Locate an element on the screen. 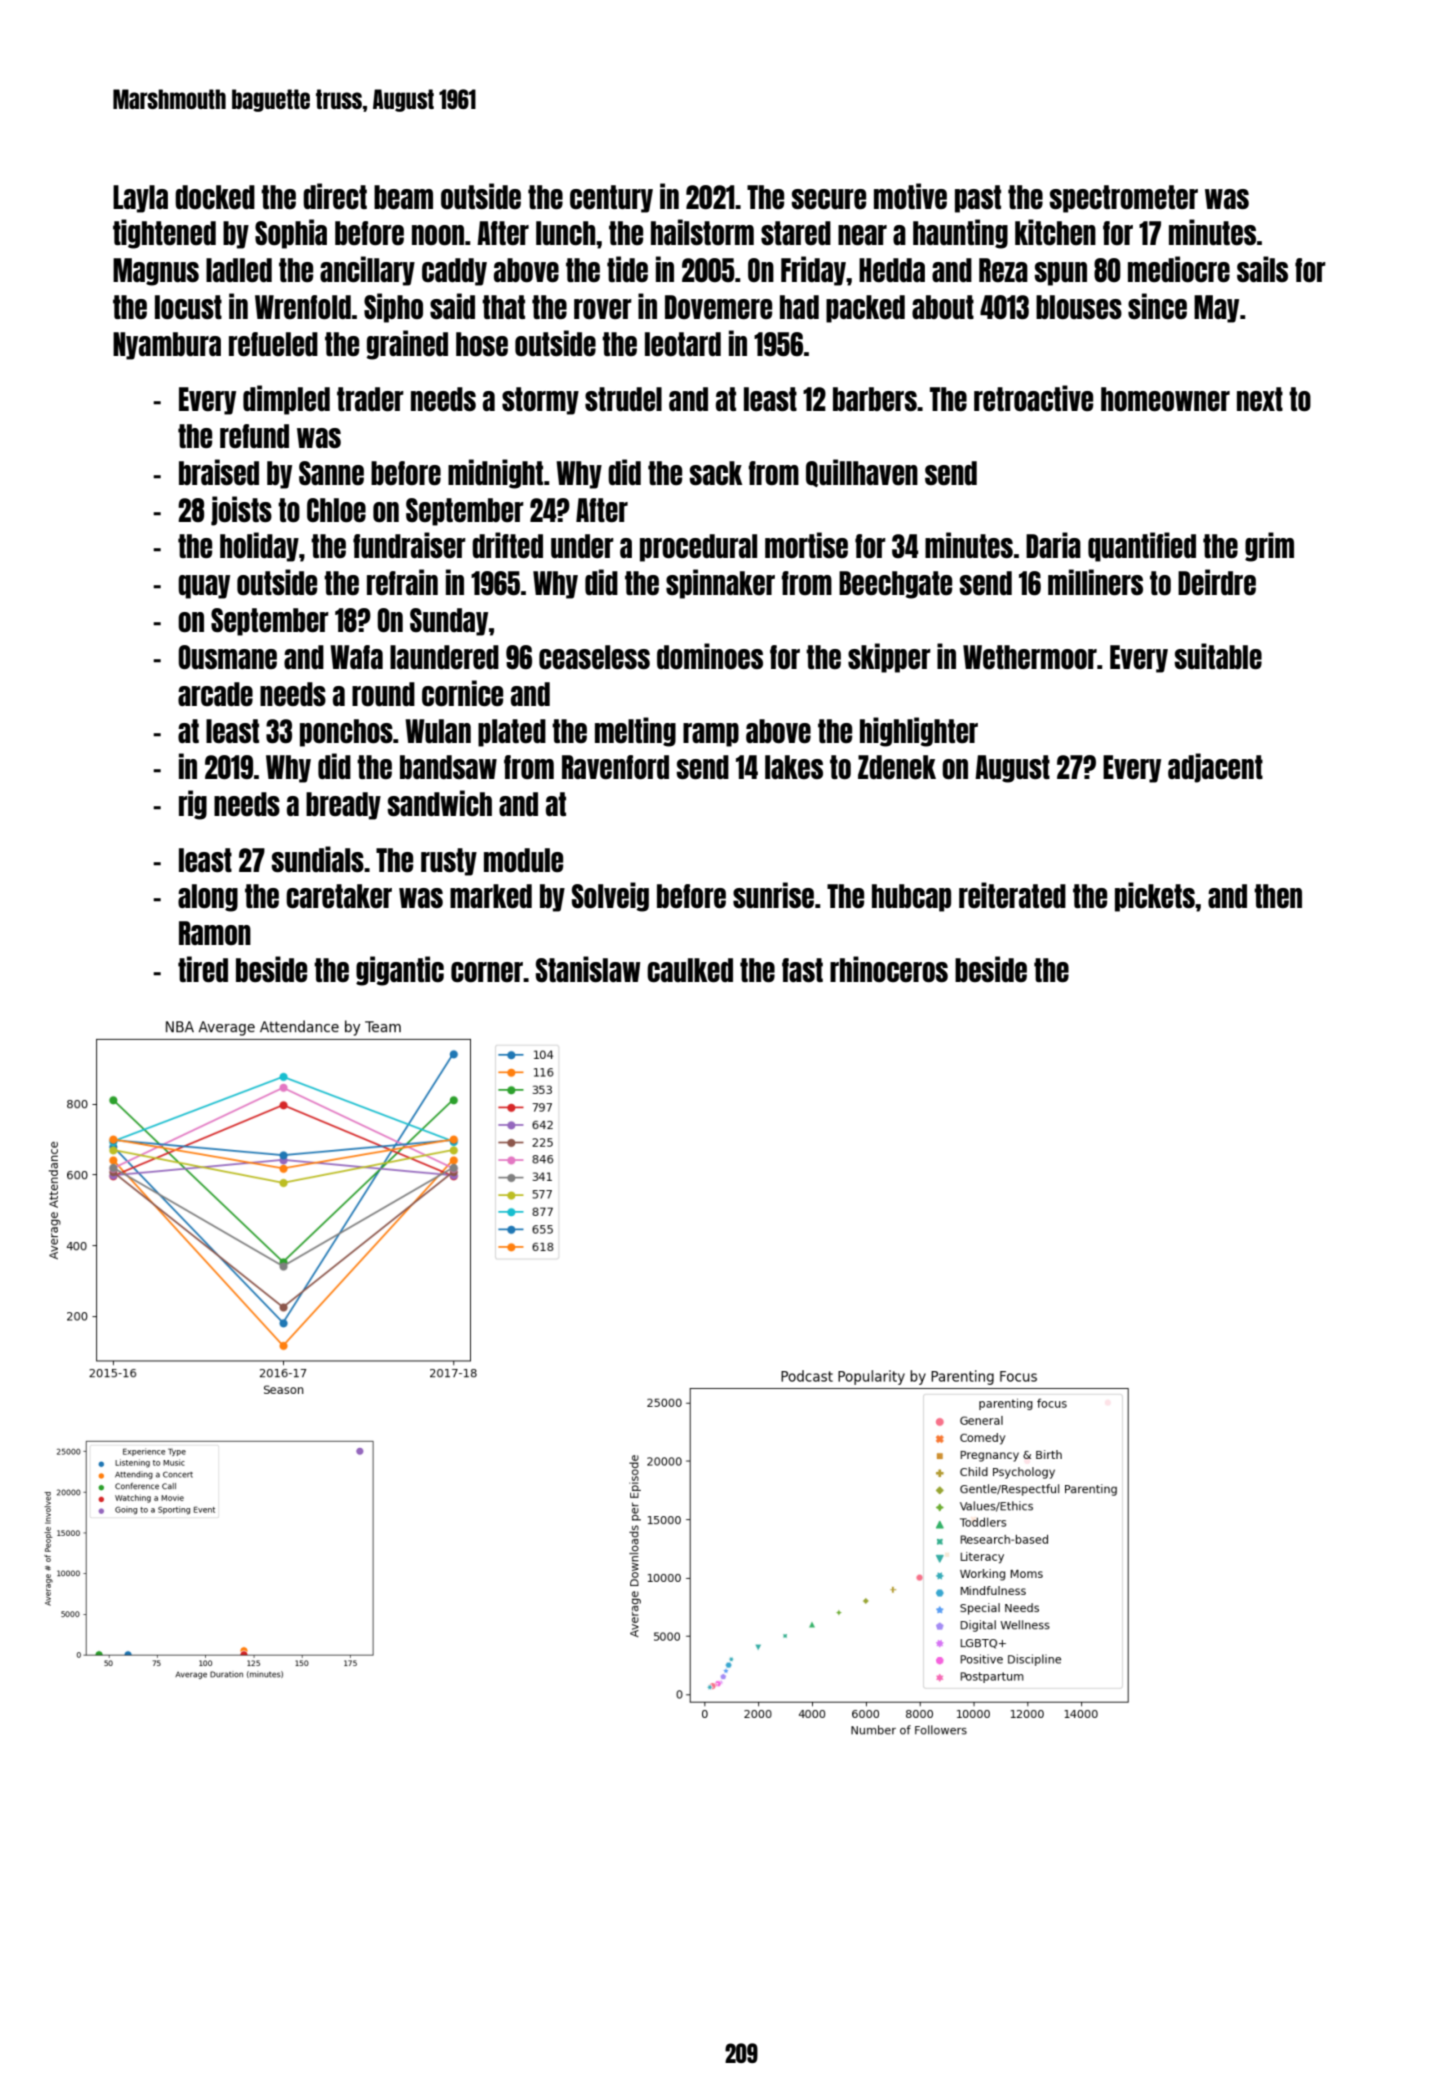  century is located at coordinates (611, 199).
